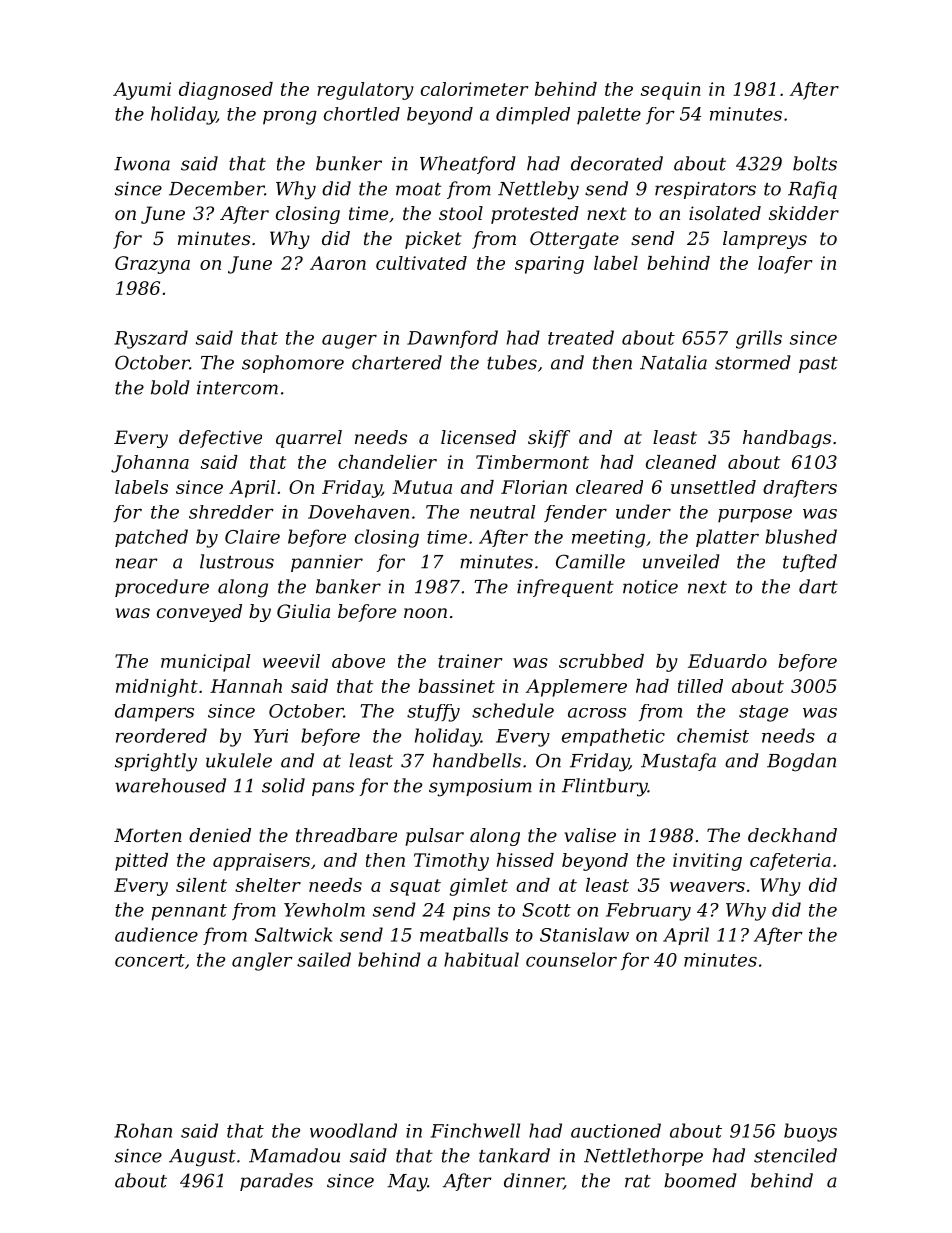  I want to click on respirators, so click(705, 190).
